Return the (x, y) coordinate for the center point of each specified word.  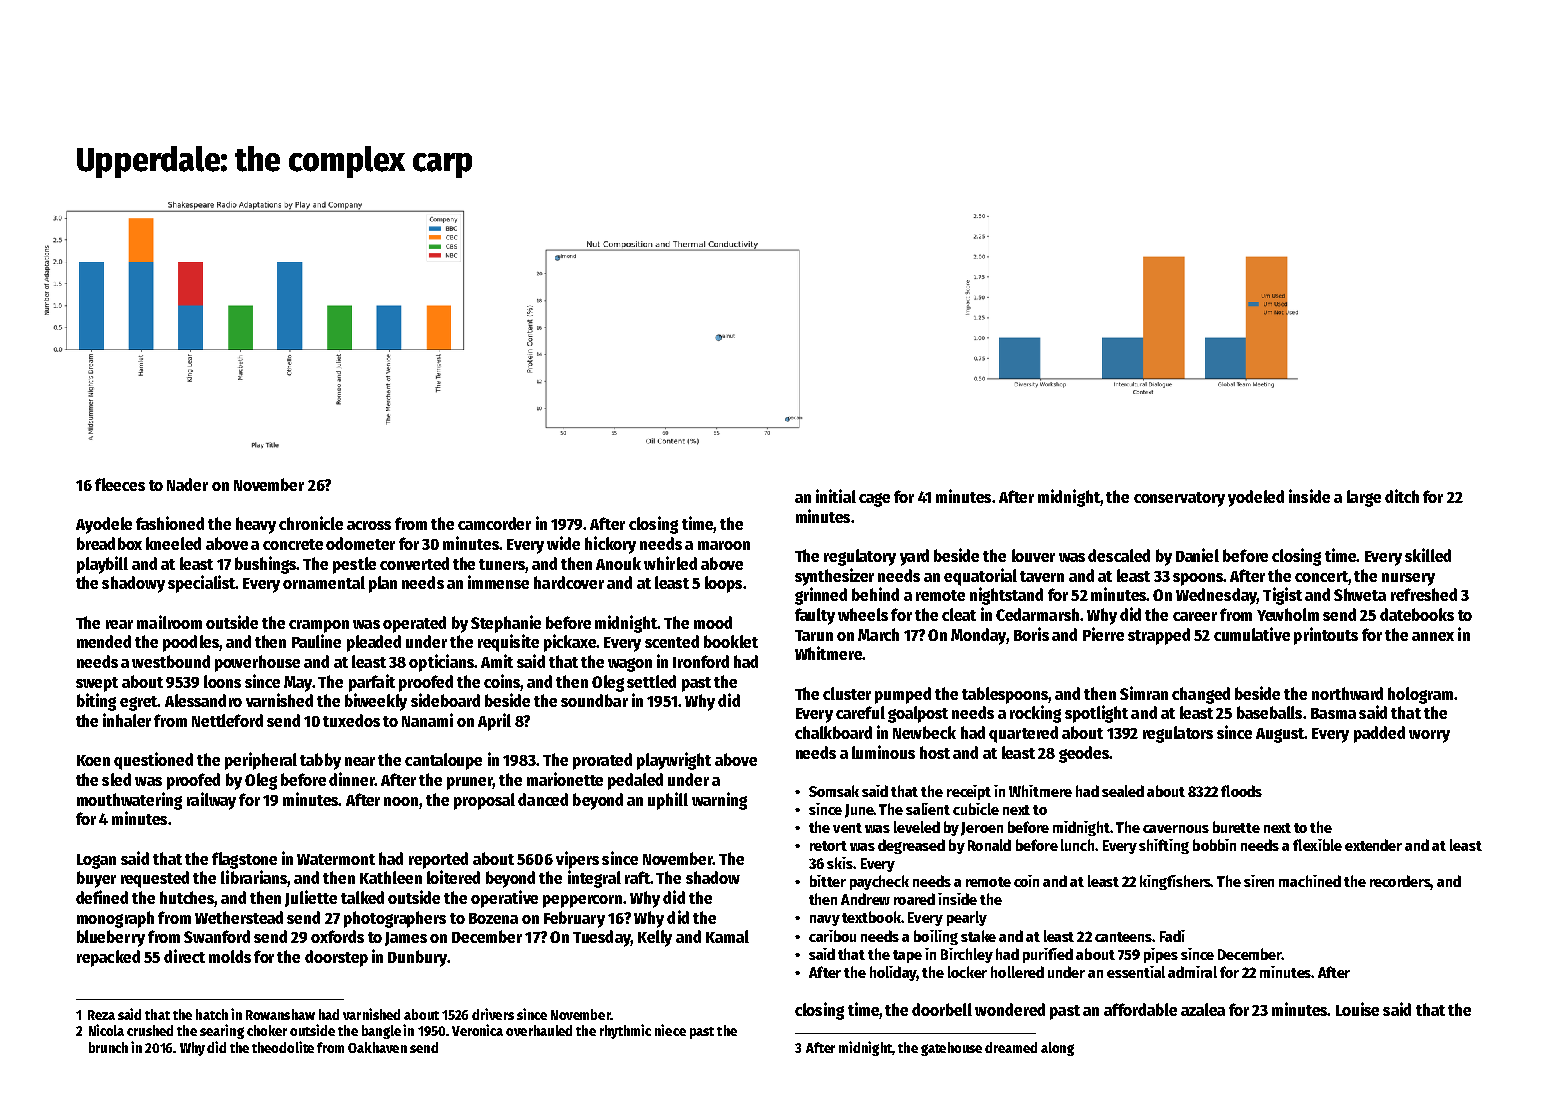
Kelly (655, 938)
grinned (821, 596)
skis (840, 863)
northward (1347, 693)
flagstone (244, 860)
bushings (266, 565)
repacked (108, 958)
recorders (1400, 881)
